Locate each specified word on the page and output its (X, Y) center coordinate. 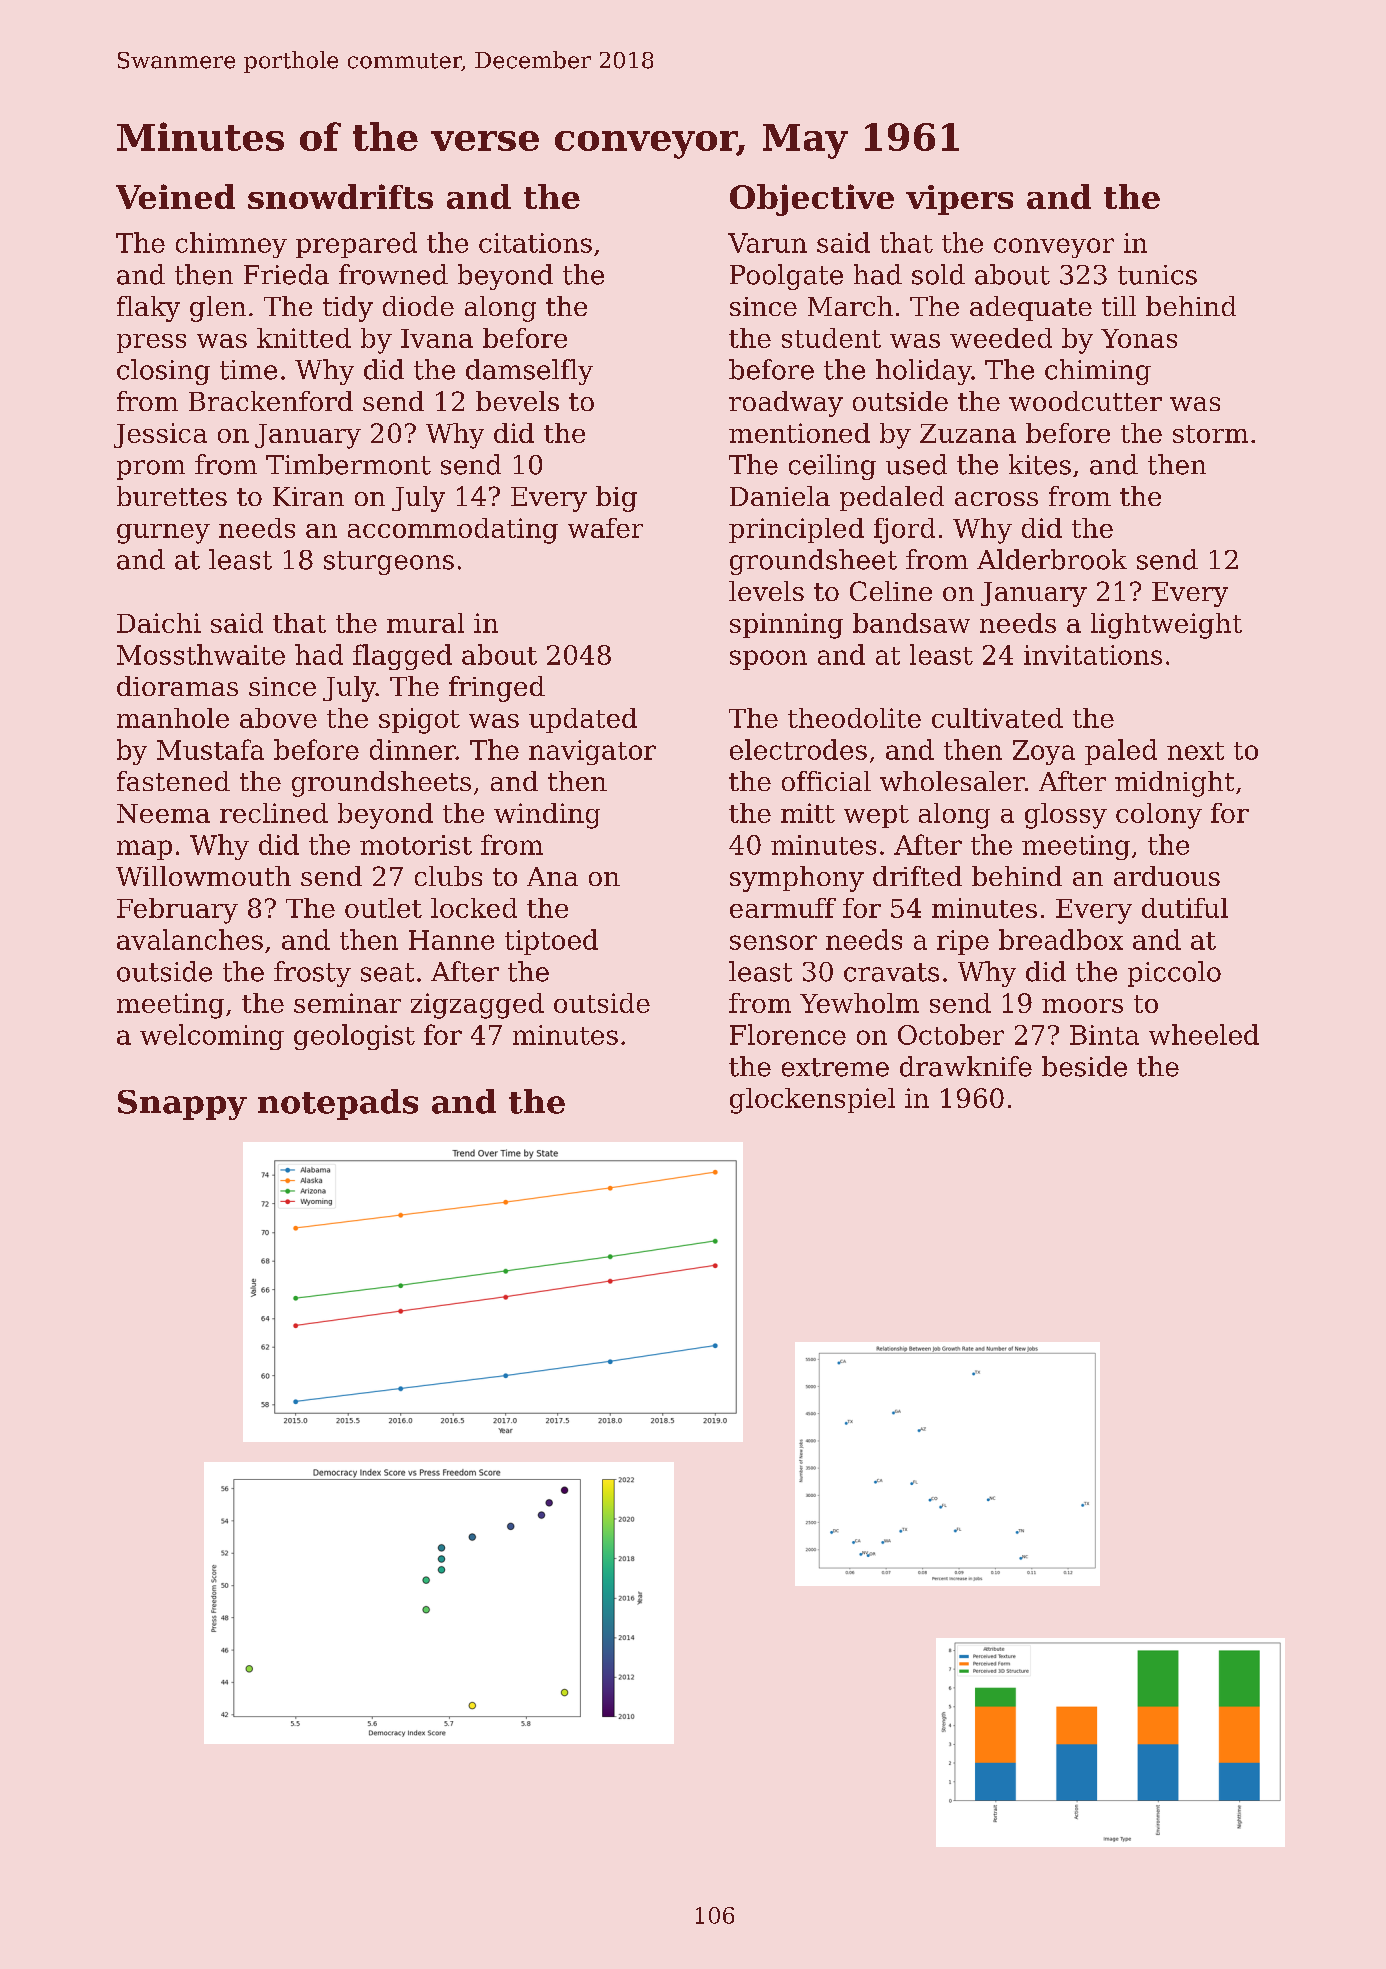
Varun (767, 243)
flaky (148, 309)
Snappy (182, 1105)
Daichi (159, 623)
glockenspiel (812, 1101)
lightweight (1166, 626)
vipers (959, 200)
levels (766, 591)
